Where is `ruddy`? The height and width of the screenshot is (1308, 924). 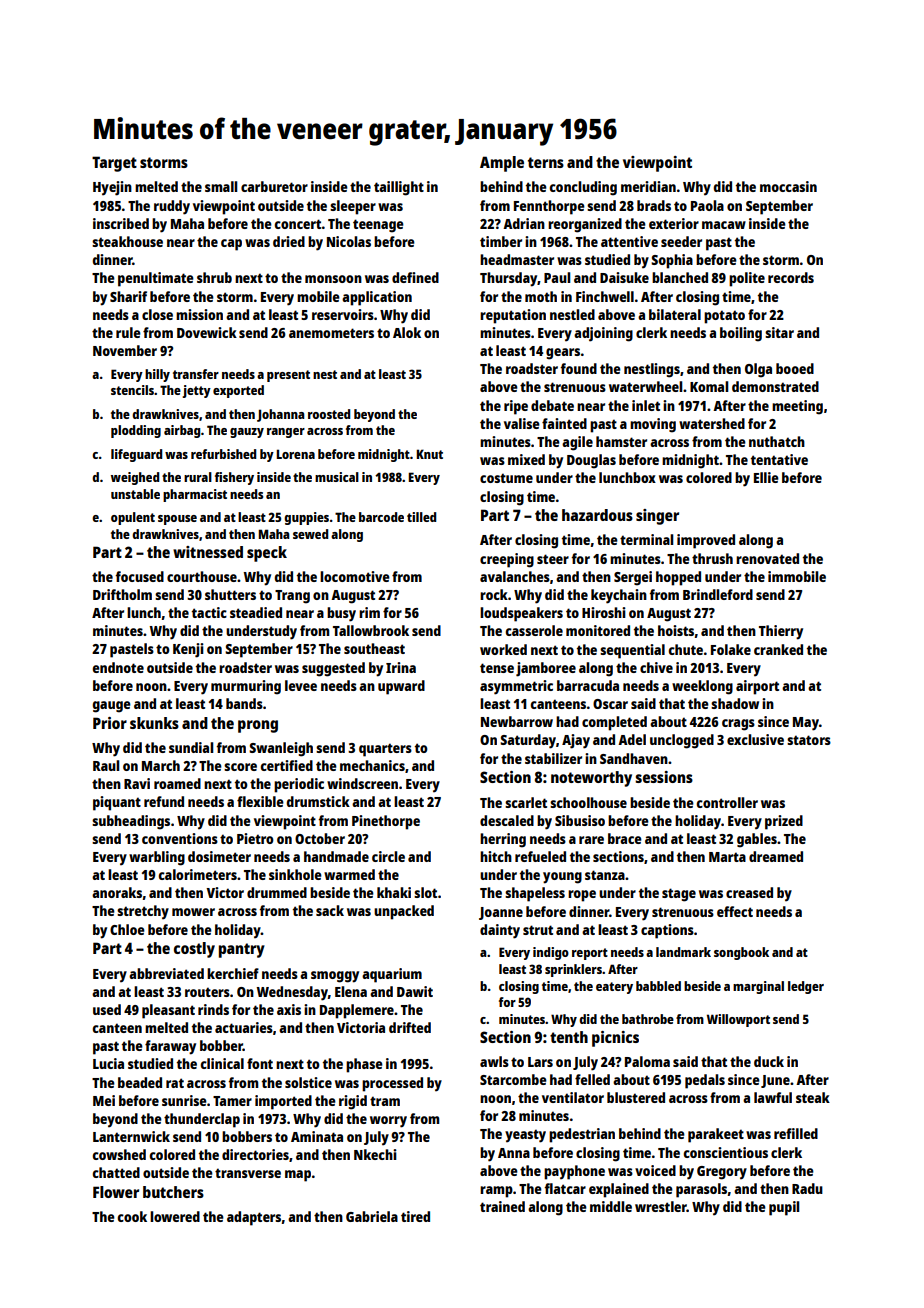
ruddy is located at coordinates (172, 207).
